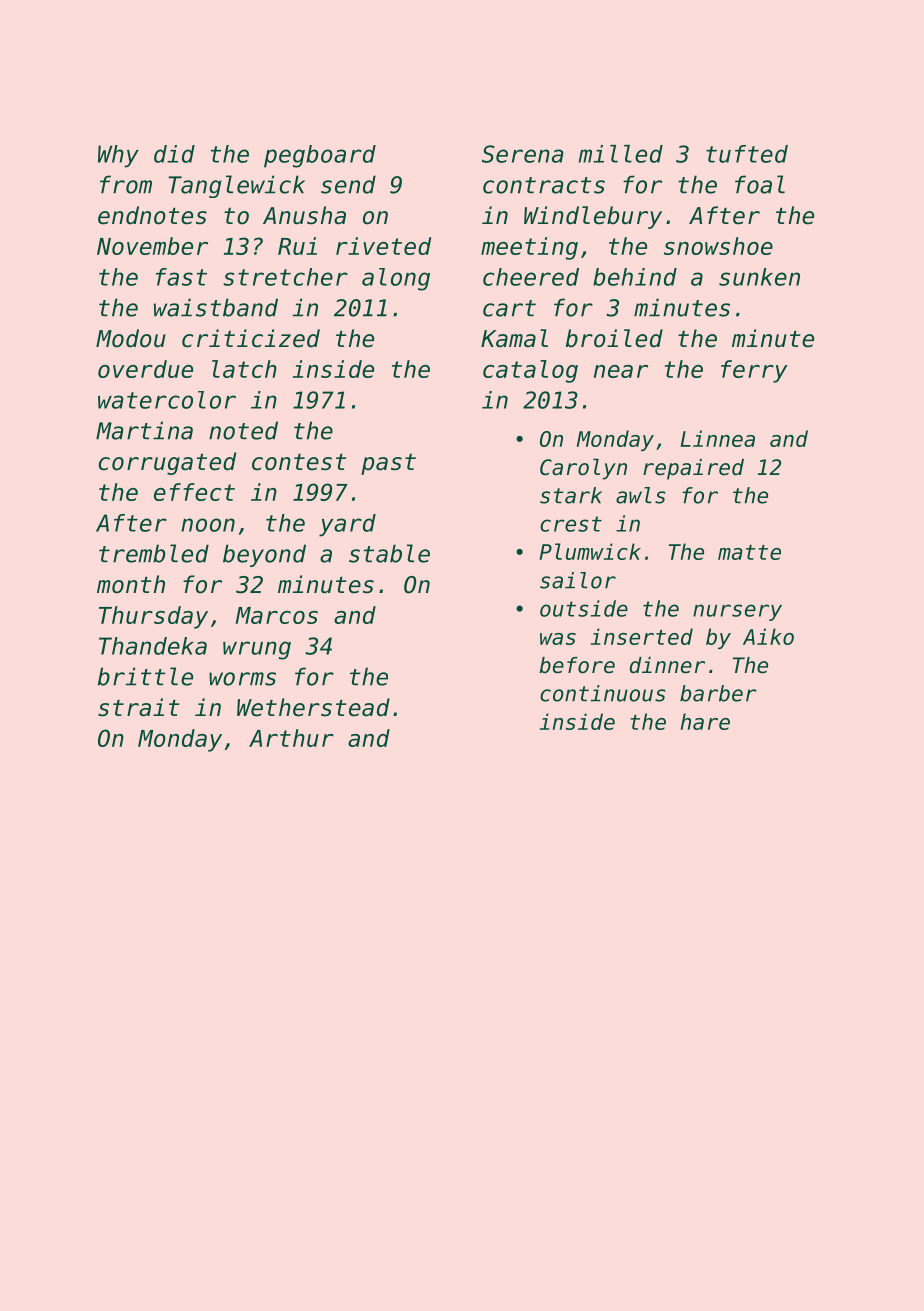  Describe the element at coordinates (348, 184) in the document. I see `send` at that location.
